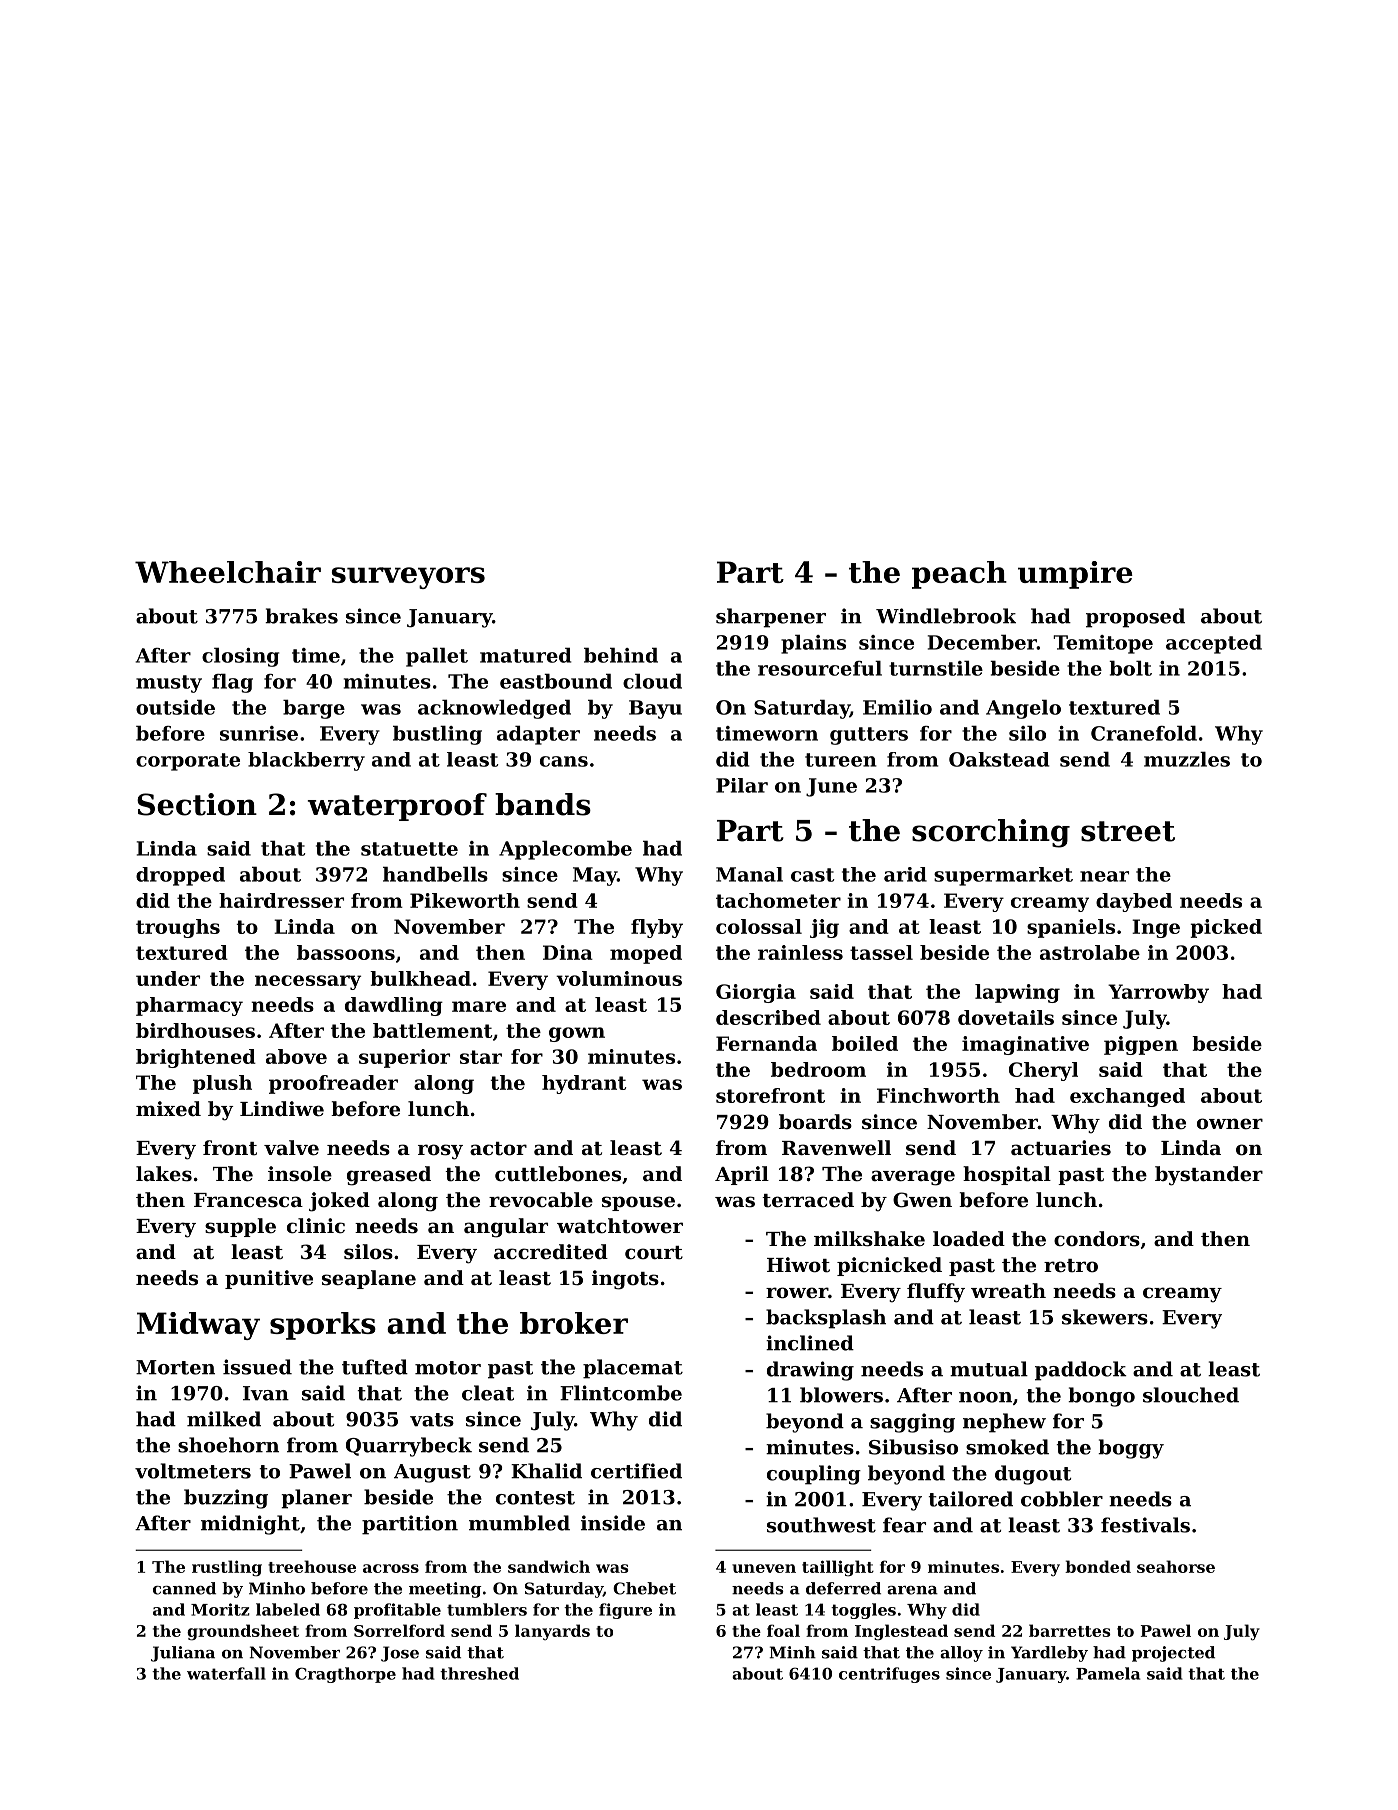 This screenshot has height=1810, width=1398. I want to click on scorching, so click(991, 833).
